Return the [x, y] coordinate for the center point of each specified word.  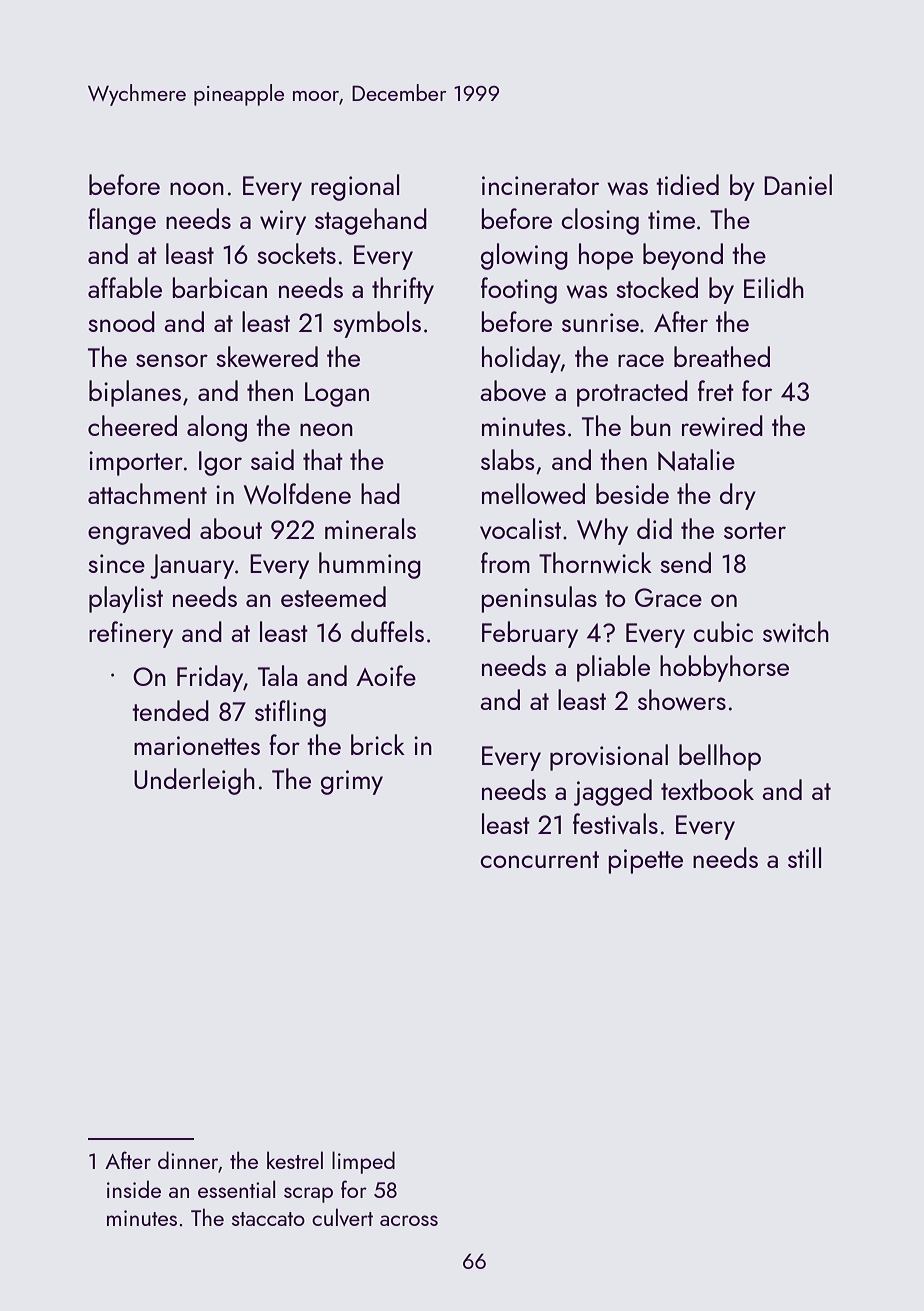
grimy [352, 782]
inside [134, 1189]
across [409, 1220]
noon [197, 188]
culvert [342, 1217]
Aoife [386, 675]
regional [355, 187]
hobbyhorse [724, 668]
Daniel [798, 184]
